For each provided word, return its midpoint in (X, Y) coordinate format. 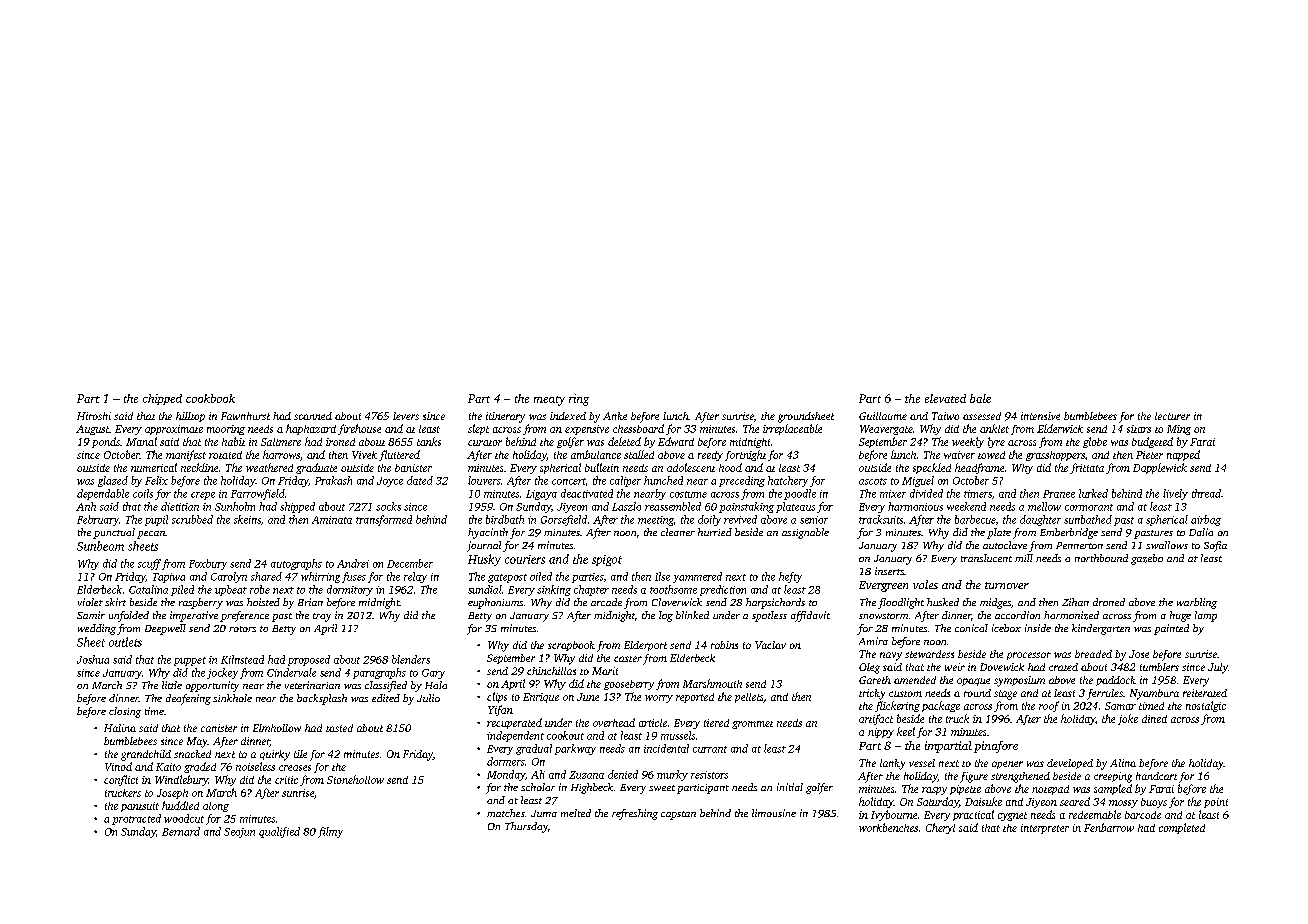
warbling (1197, 603)
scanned (313, 416)
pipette (965, 790)
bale (980, 398)
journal (484, 546)
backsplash (322, 699)
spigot (607, 560)
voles (925, 584)
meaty (549, 401)
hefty (790, 577)
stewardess (929, 654)
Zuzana (586, 775)
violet (90, 602)
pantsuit (140, 807)
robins (724, 645)
